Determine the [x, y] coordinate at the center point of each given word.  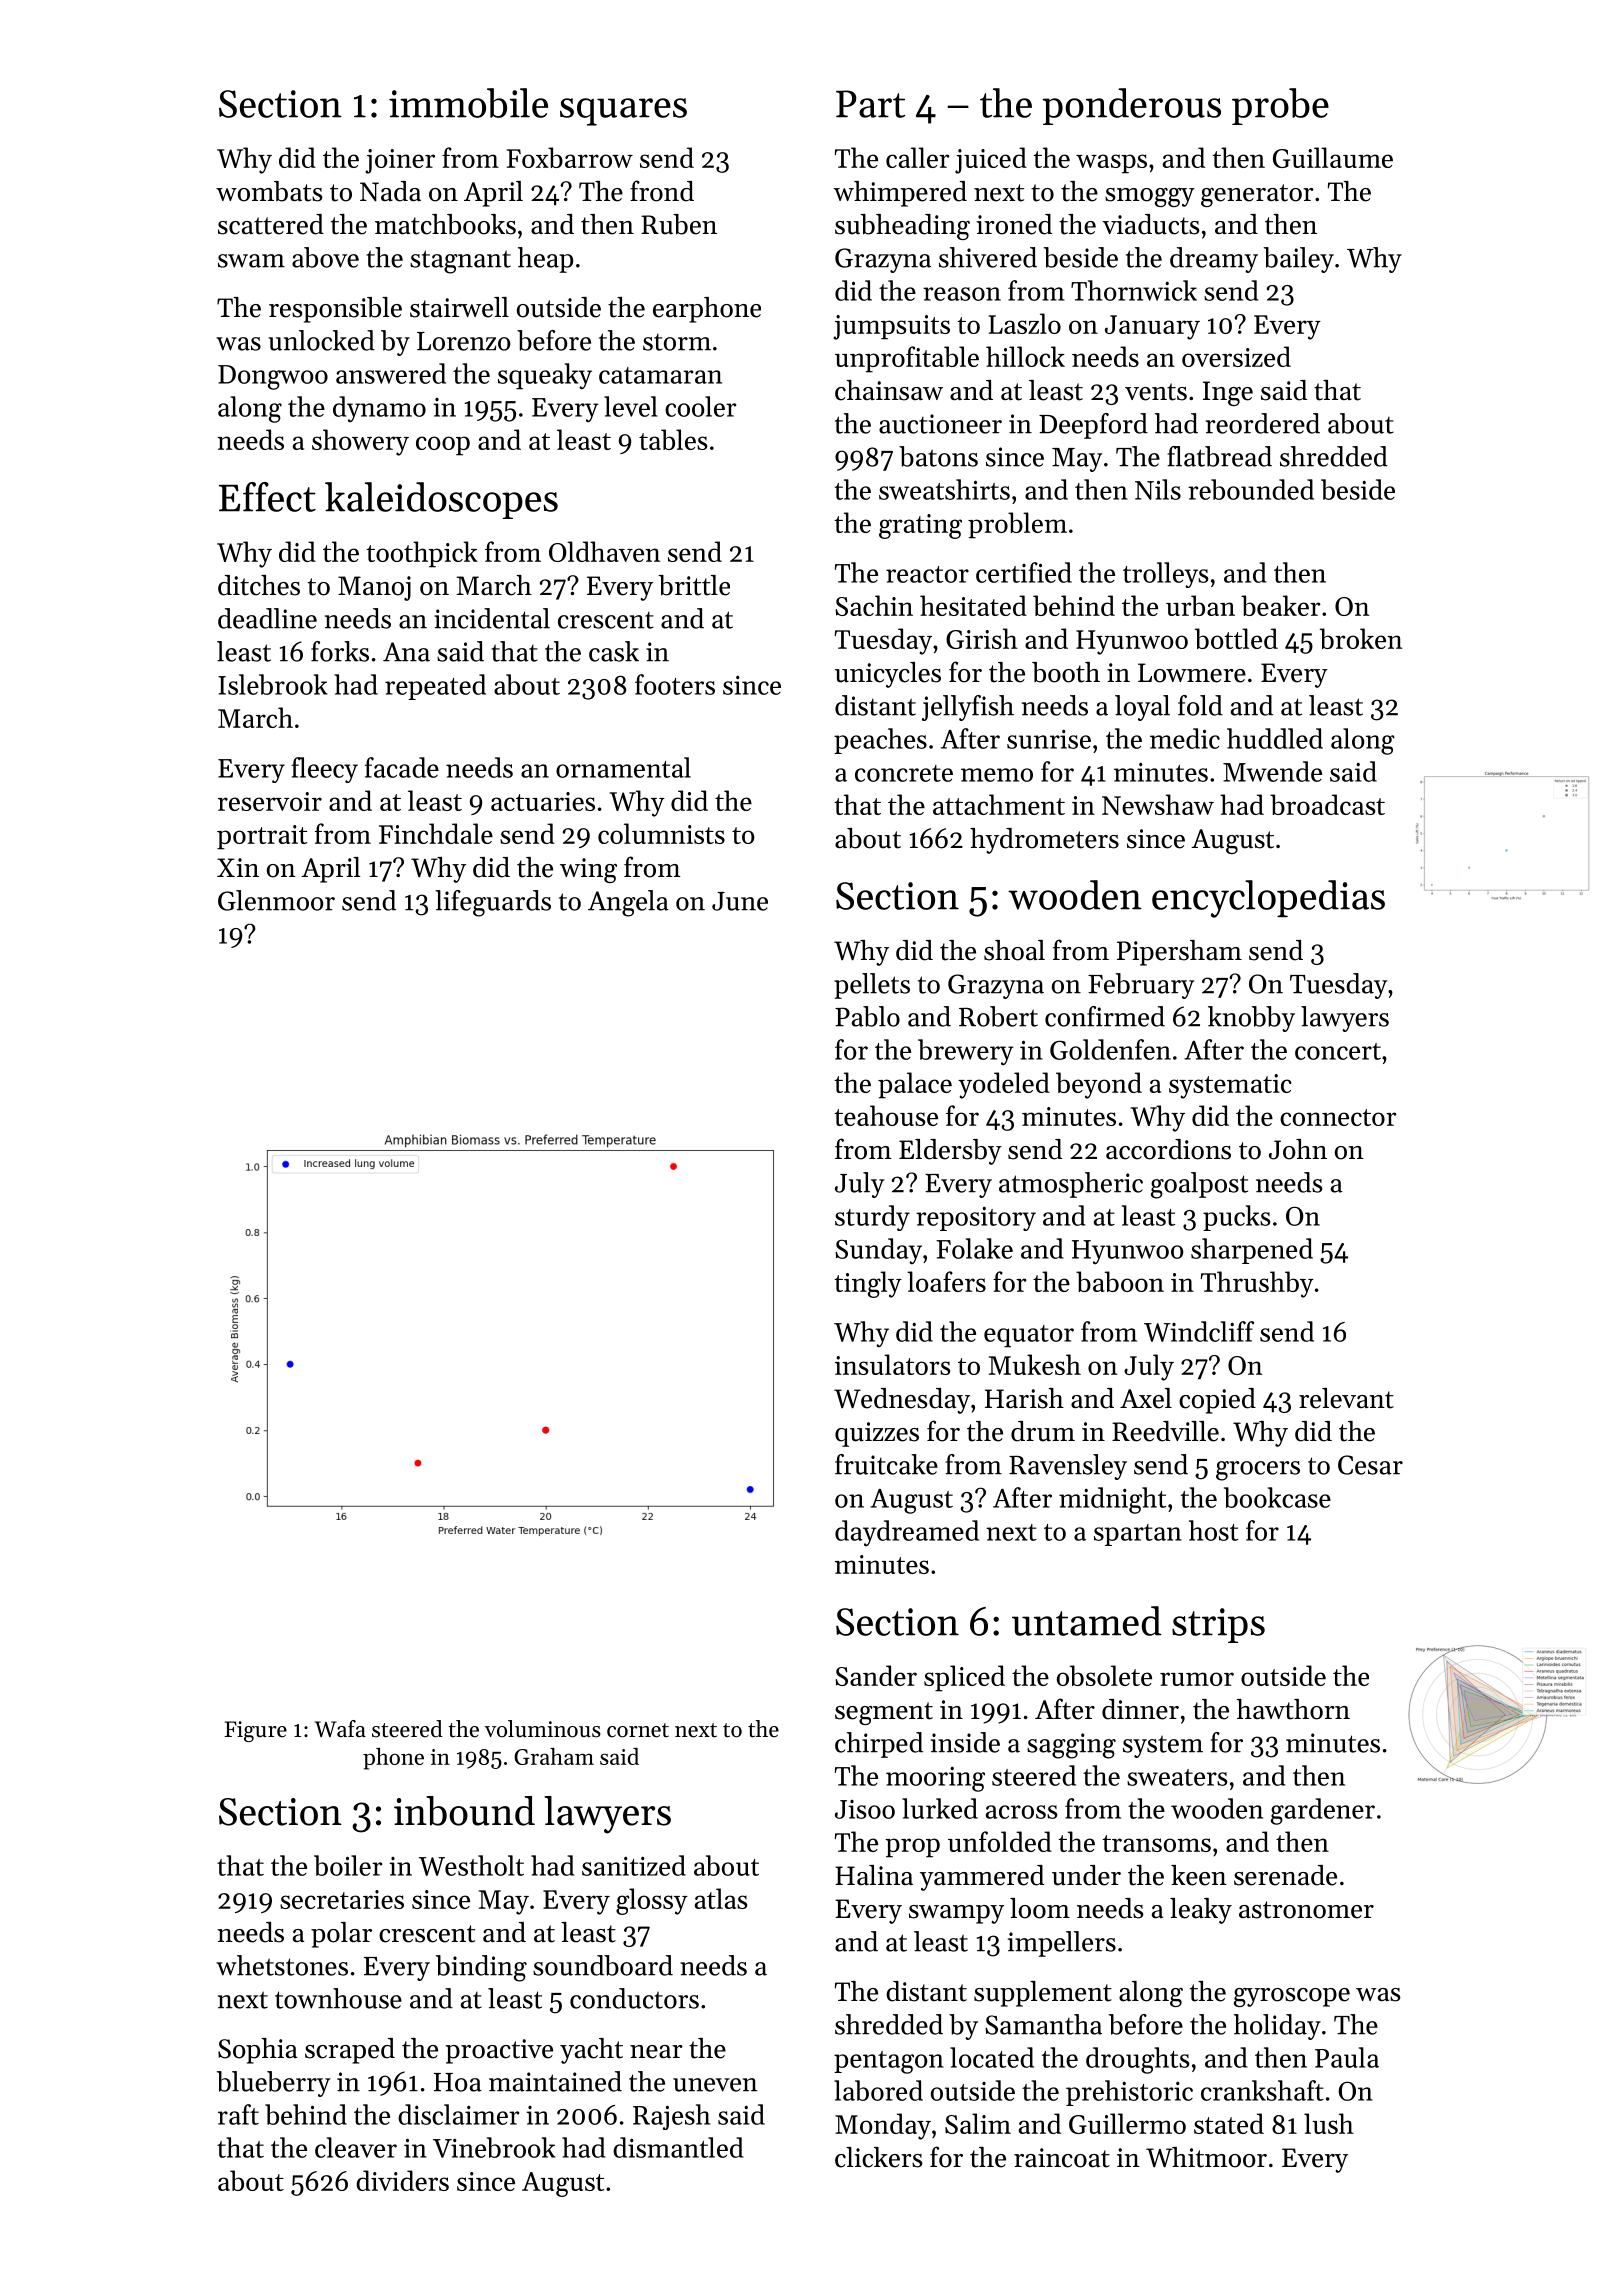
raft [238, 2114]
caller [918, 157]
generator [1257, 195]
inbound [464, 1811]
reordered [1263, 423]
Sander [876, 1675]
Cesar [1370, 1465]
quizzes [877, 1434]
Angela [628, 903]
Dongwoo [273, 377]
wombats [269, 191]
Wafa [340, 1728]
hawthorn [1293, 1709]
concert [1338, 1051]
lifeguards [493, 903]
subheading [902, 227]
